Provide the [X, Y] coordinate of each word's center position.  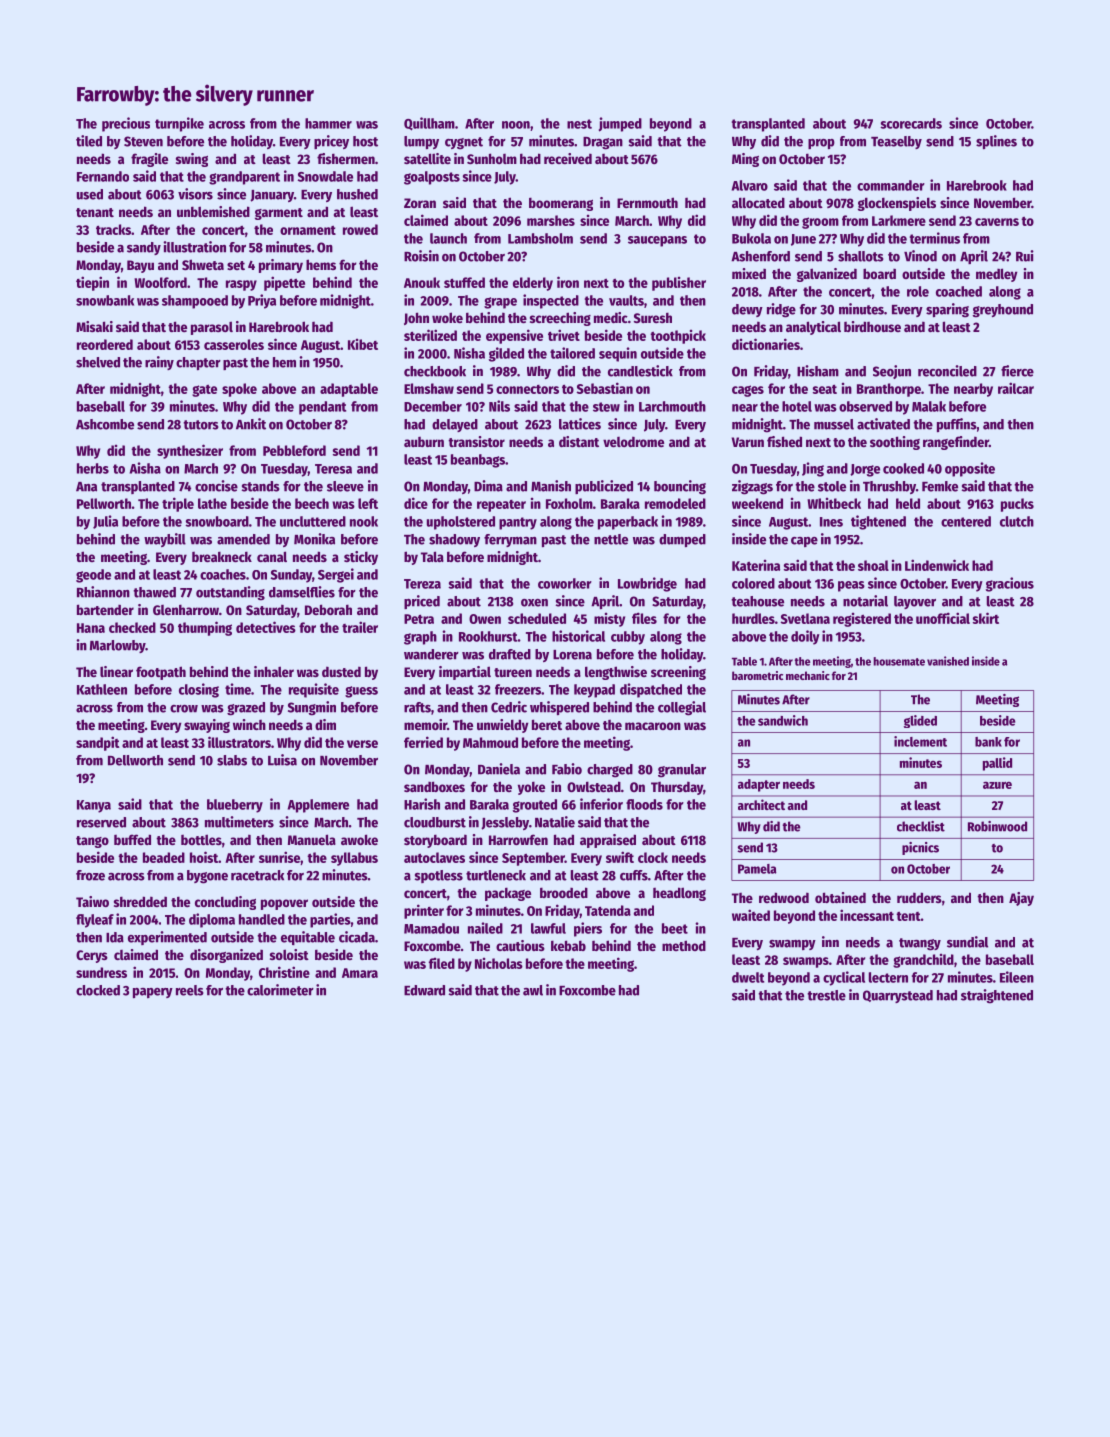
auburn [424, 442]
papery [153, 993]
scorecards [911, 123]
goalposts [432, 178]
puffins [956, 425]
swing [192, 160]
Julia [105, 522]
